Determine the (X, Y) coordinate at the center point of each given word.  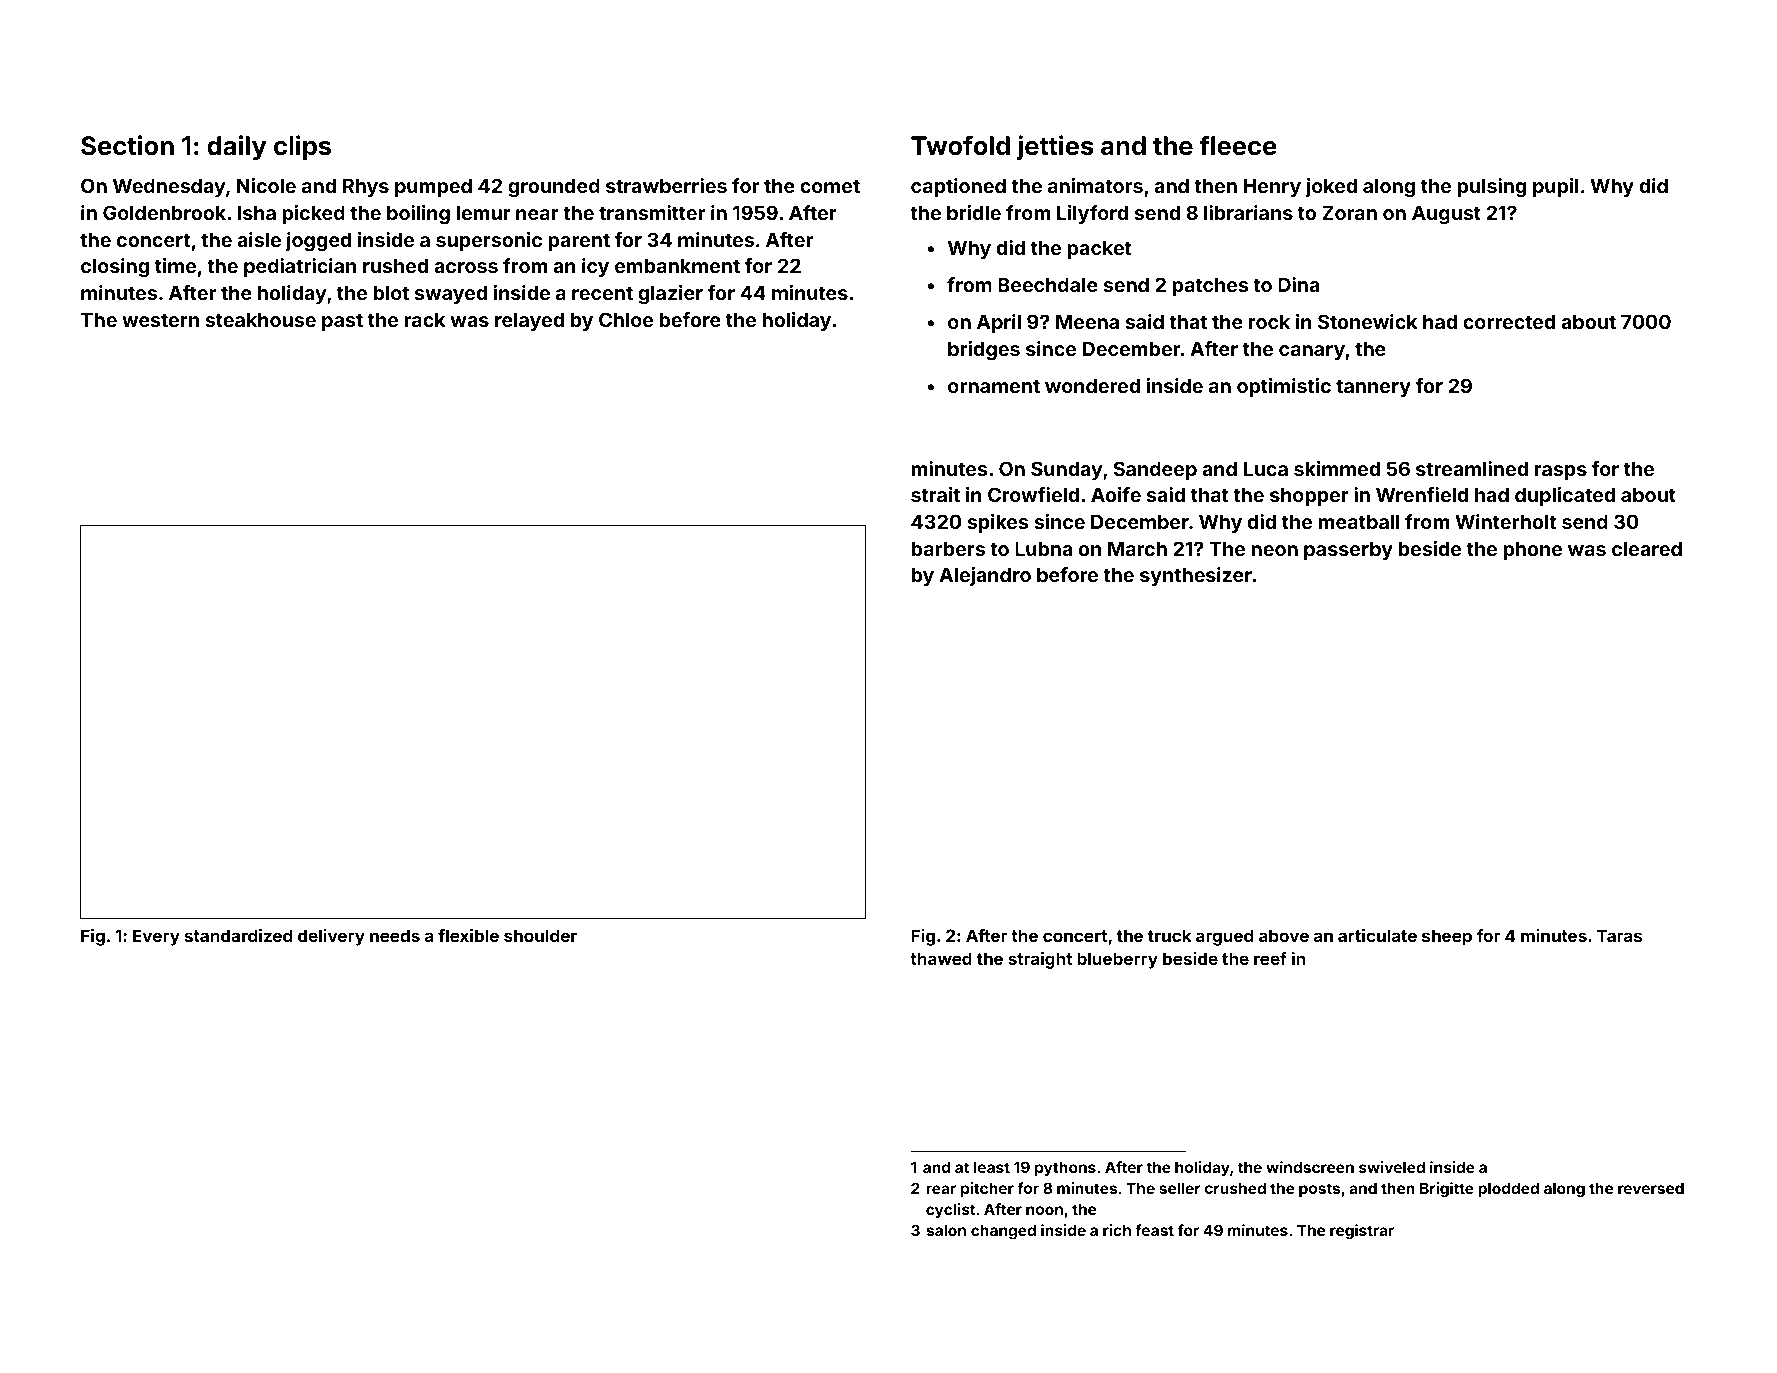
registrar (1362, 1232)
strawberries (666, 185)
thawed (941, 958)
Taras (1619, 935)
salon (946, 1230)
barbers (948, 548)
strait (935, 494)
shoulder (540, 935)
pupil (1556, 187)
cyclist (950, 1210)
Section (127, 145)
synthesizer (1196, 576)
